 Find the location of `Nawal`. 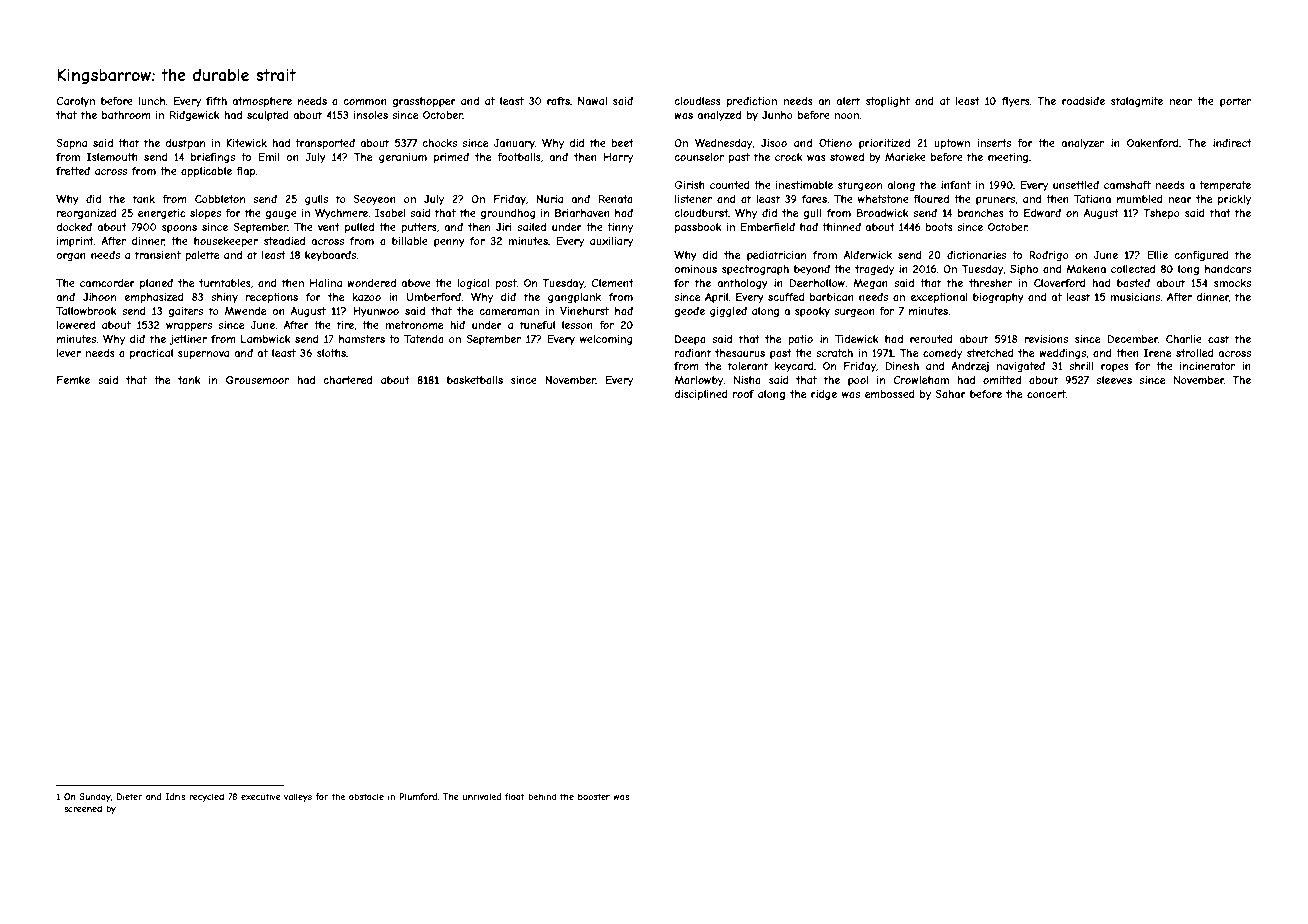

Nawal is located at coordinates (592, 101).
